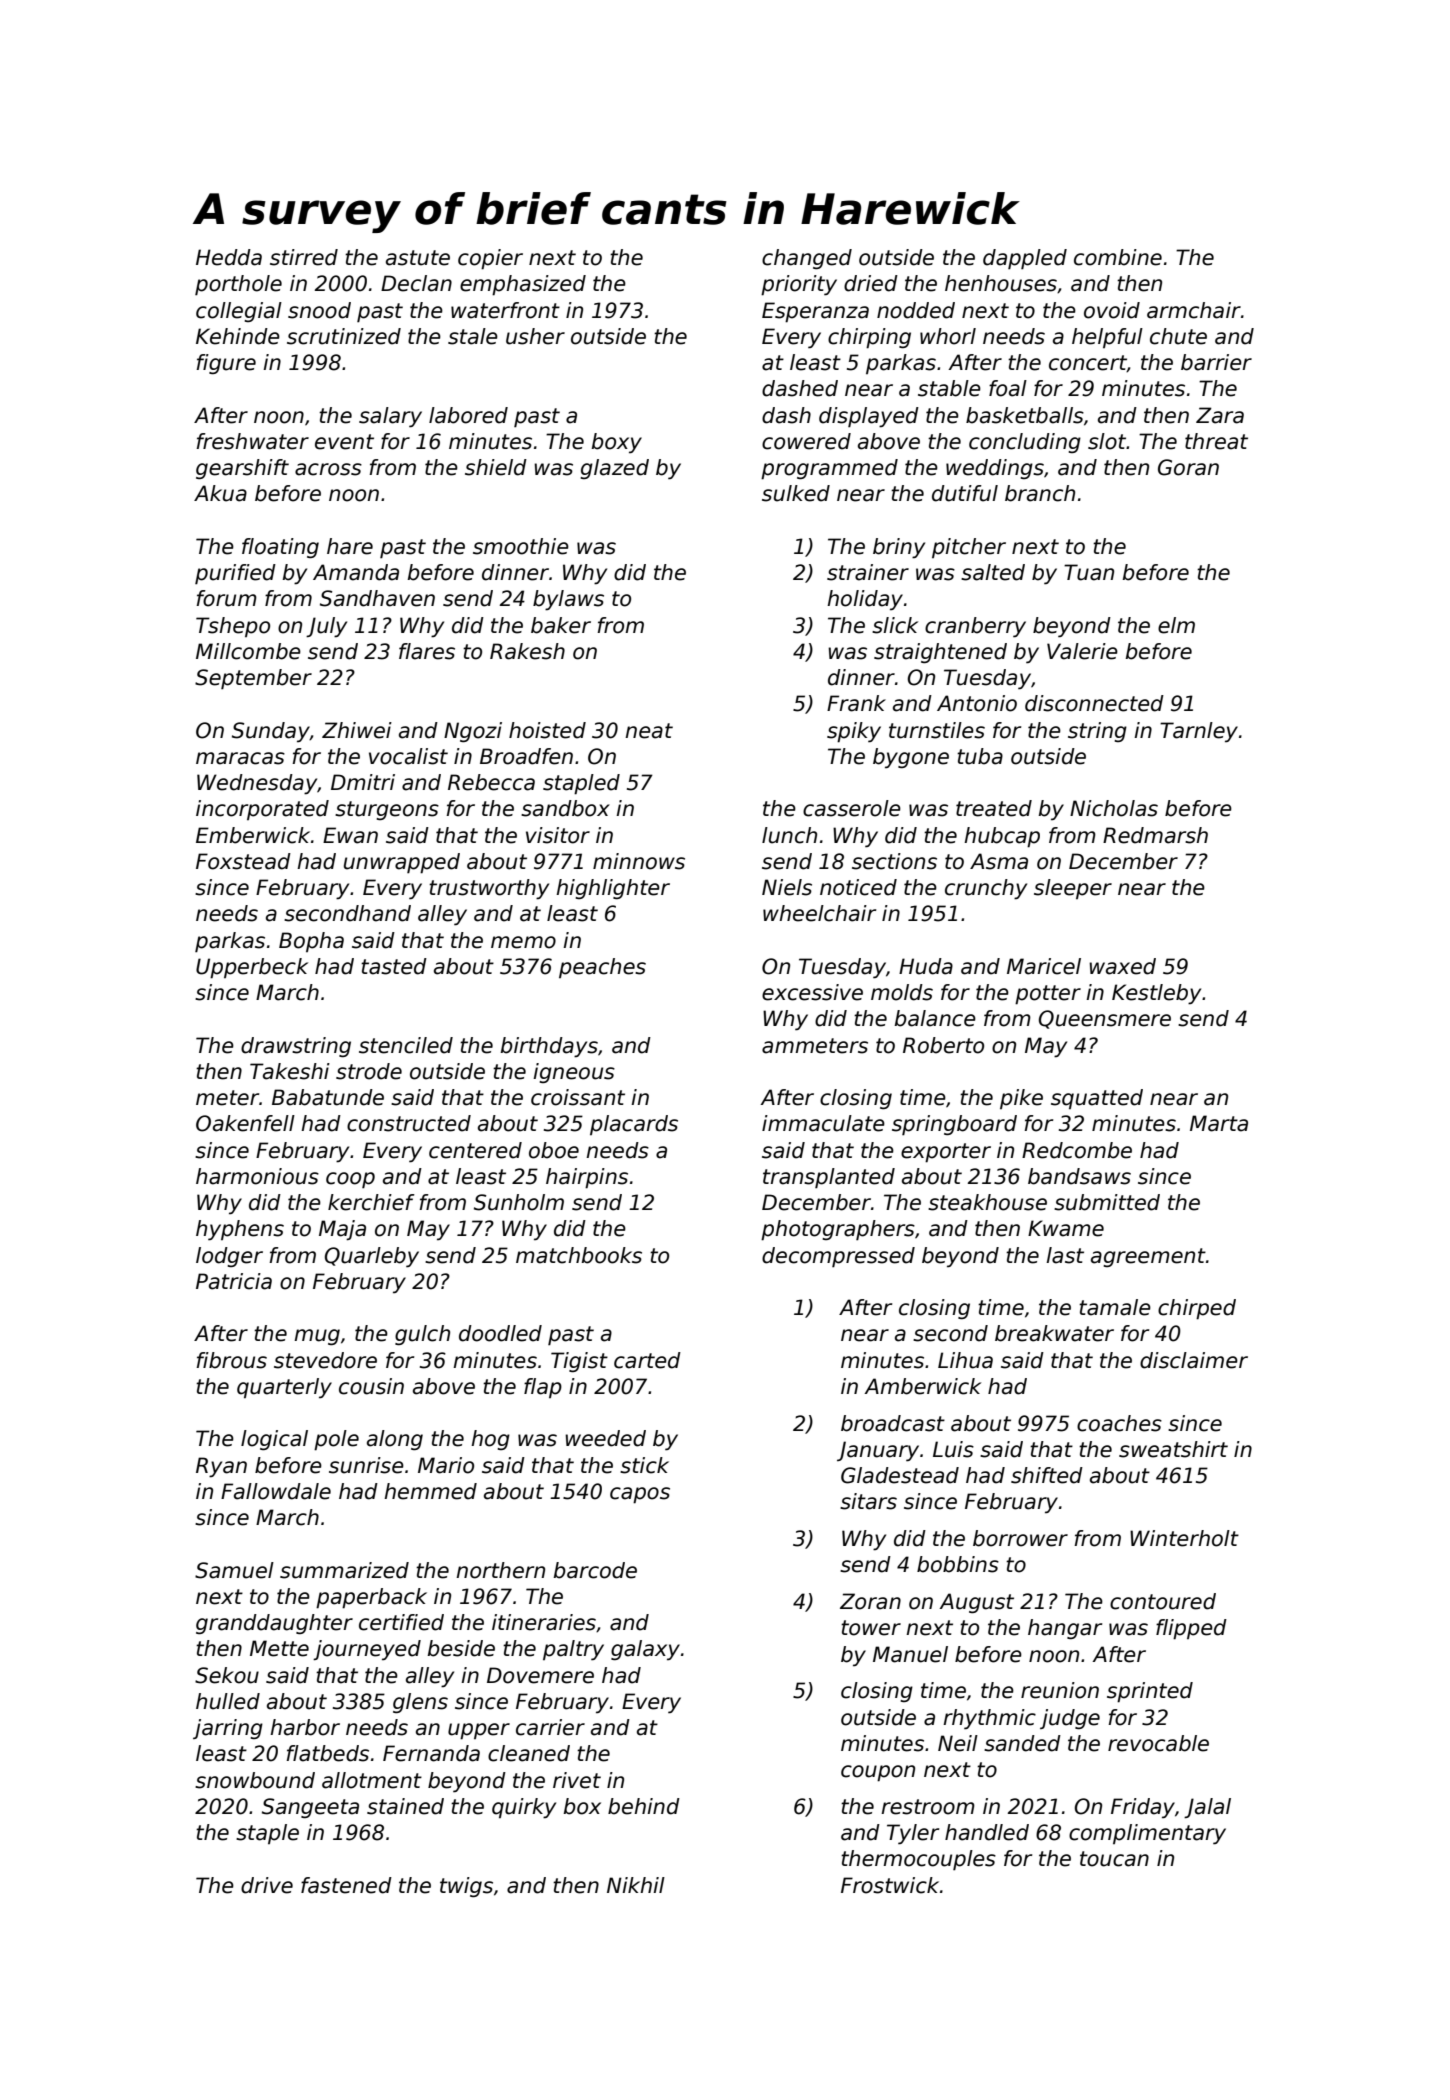 This image has width=1450, height=2100. What do you see at coordinates (1114, 1859) in the image?
I see `toucan` at bounding box center [1114, 1859].
